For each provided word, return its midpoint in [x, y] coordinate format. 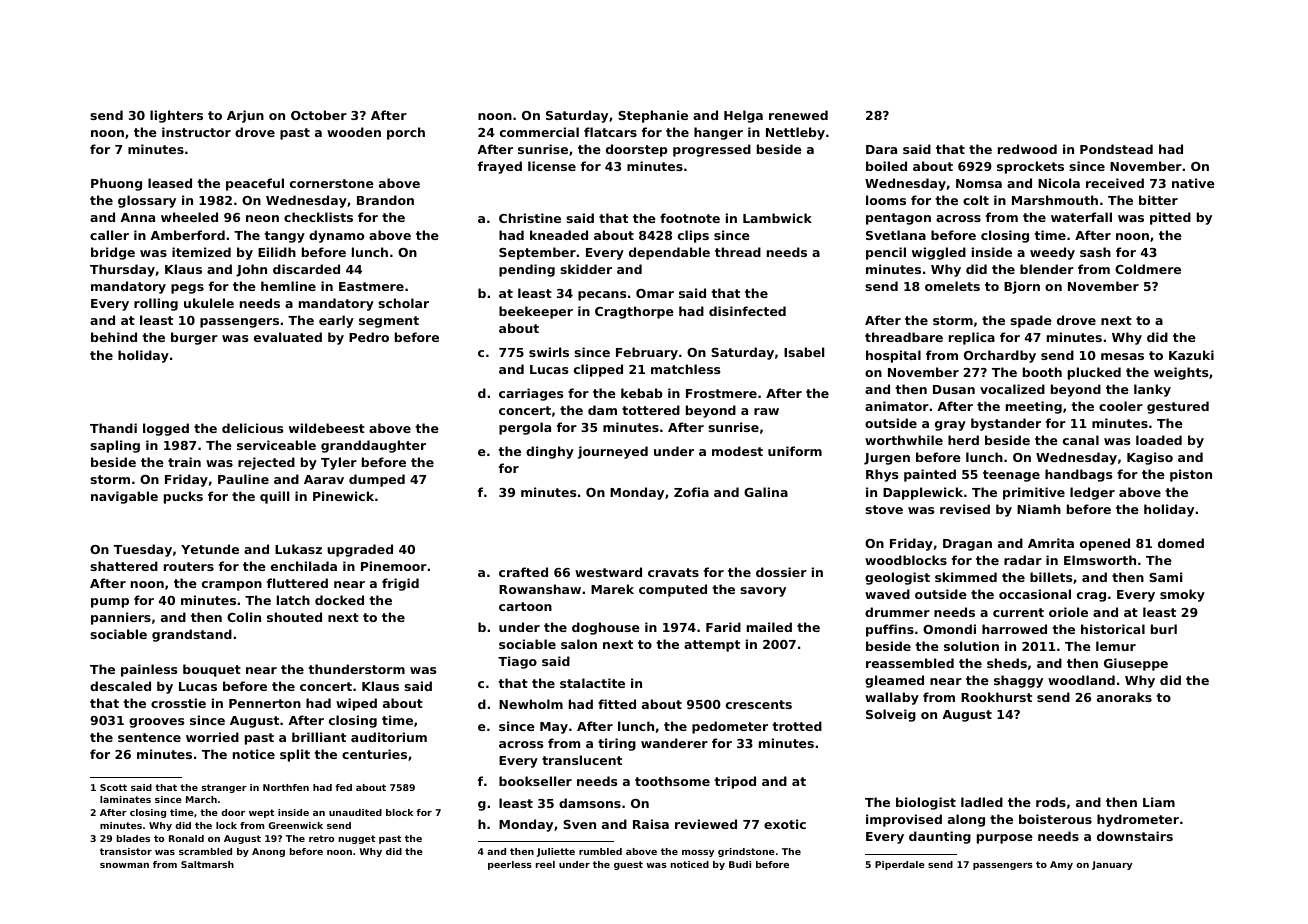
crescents [759, 704]
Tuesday [143, 550]
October [319, 115]
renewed [798, 115]
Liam [1159, 802]
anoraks [1124, 697]
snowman [124, 865]
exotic [785, 824]
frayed [500, 167]
